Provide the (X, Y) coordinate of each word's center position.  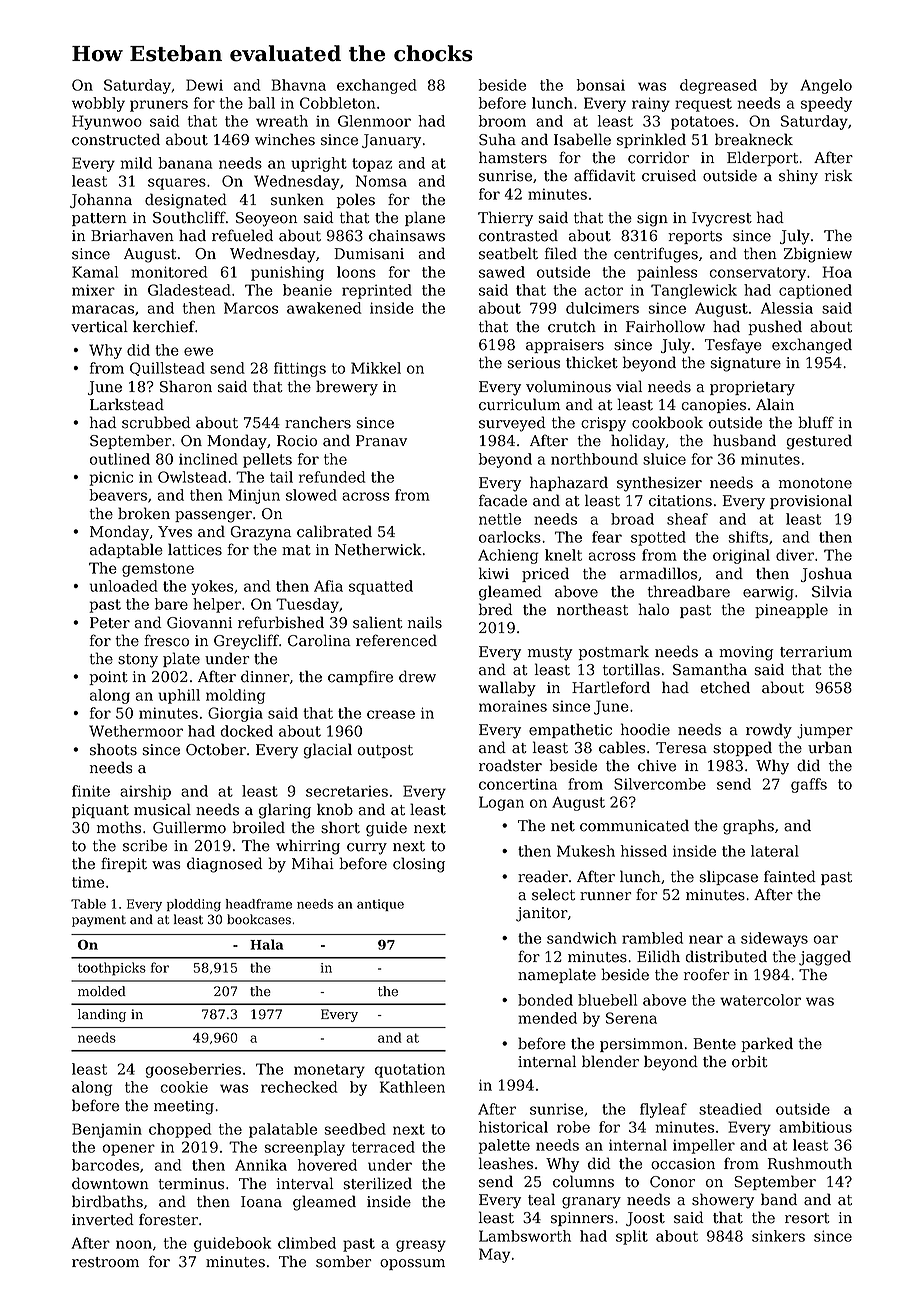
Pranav (381, 441)
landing (102, 1015)
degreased (718, 86)
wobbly (98, 104)
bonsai (601, 85)
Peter (110, 623)
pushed (775, 327)
